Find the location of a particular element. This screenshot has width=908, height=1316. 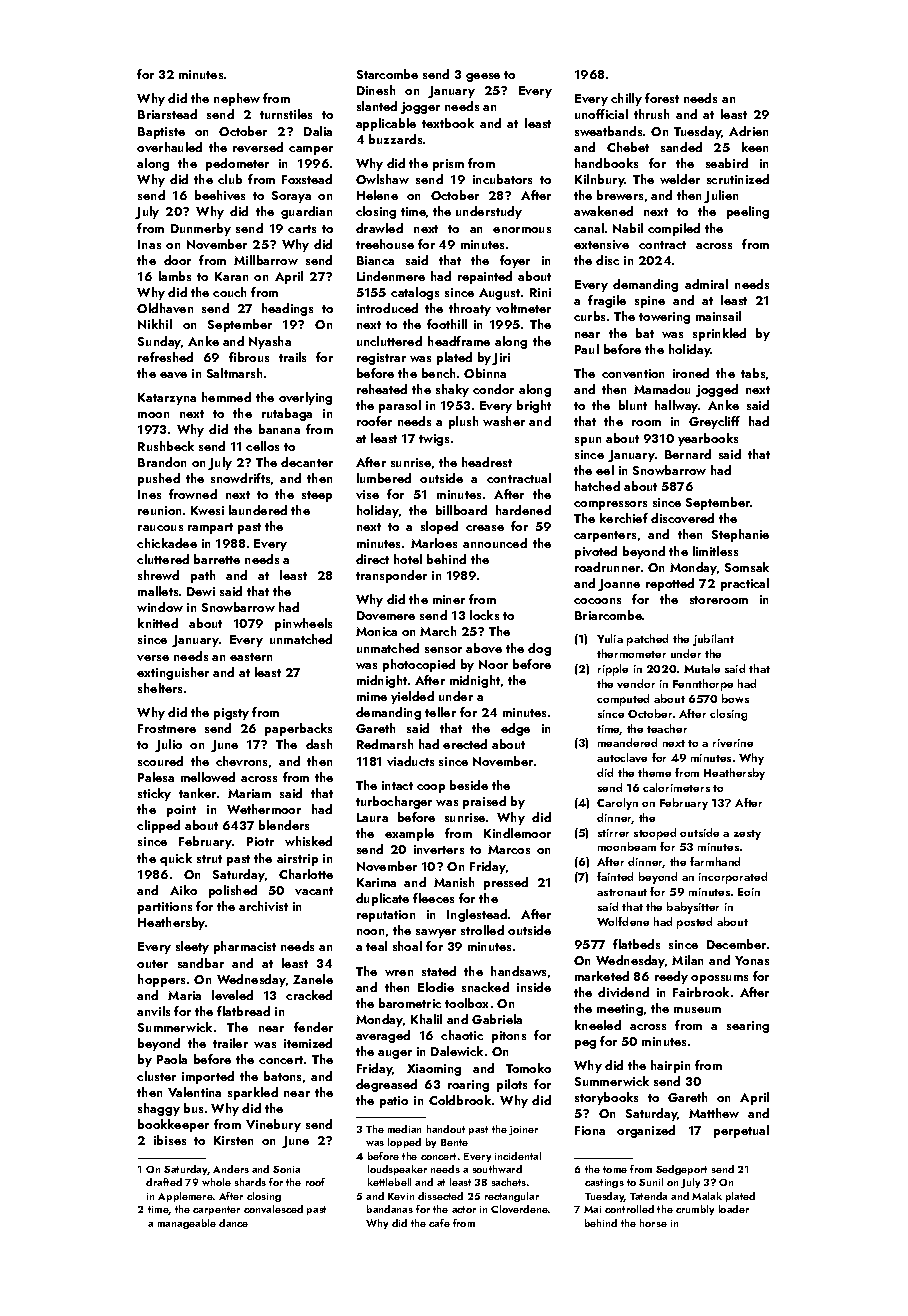

actor is located at coordinates (464, 1209).
